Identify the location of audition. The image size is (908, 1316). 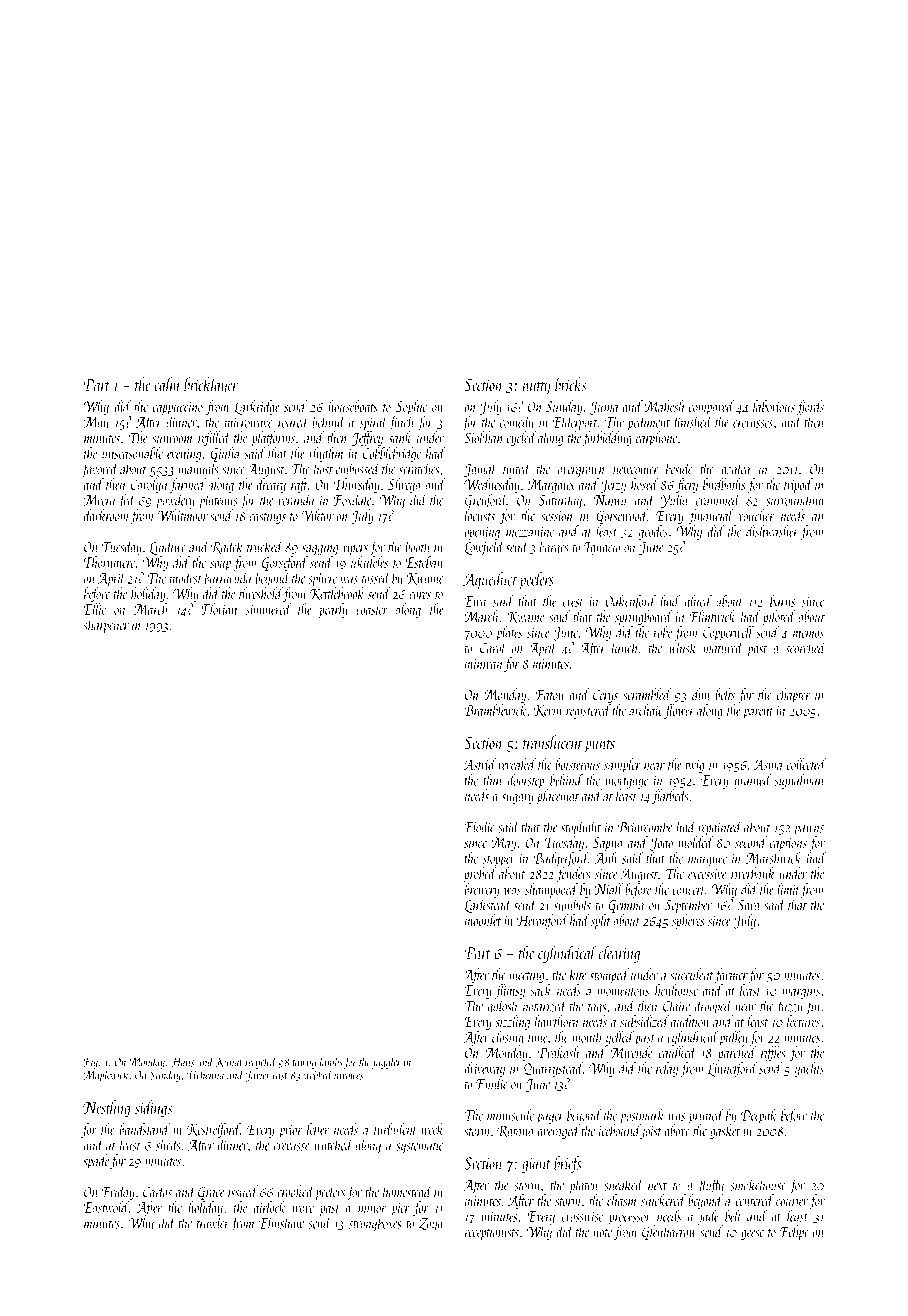
(690, 1021).
